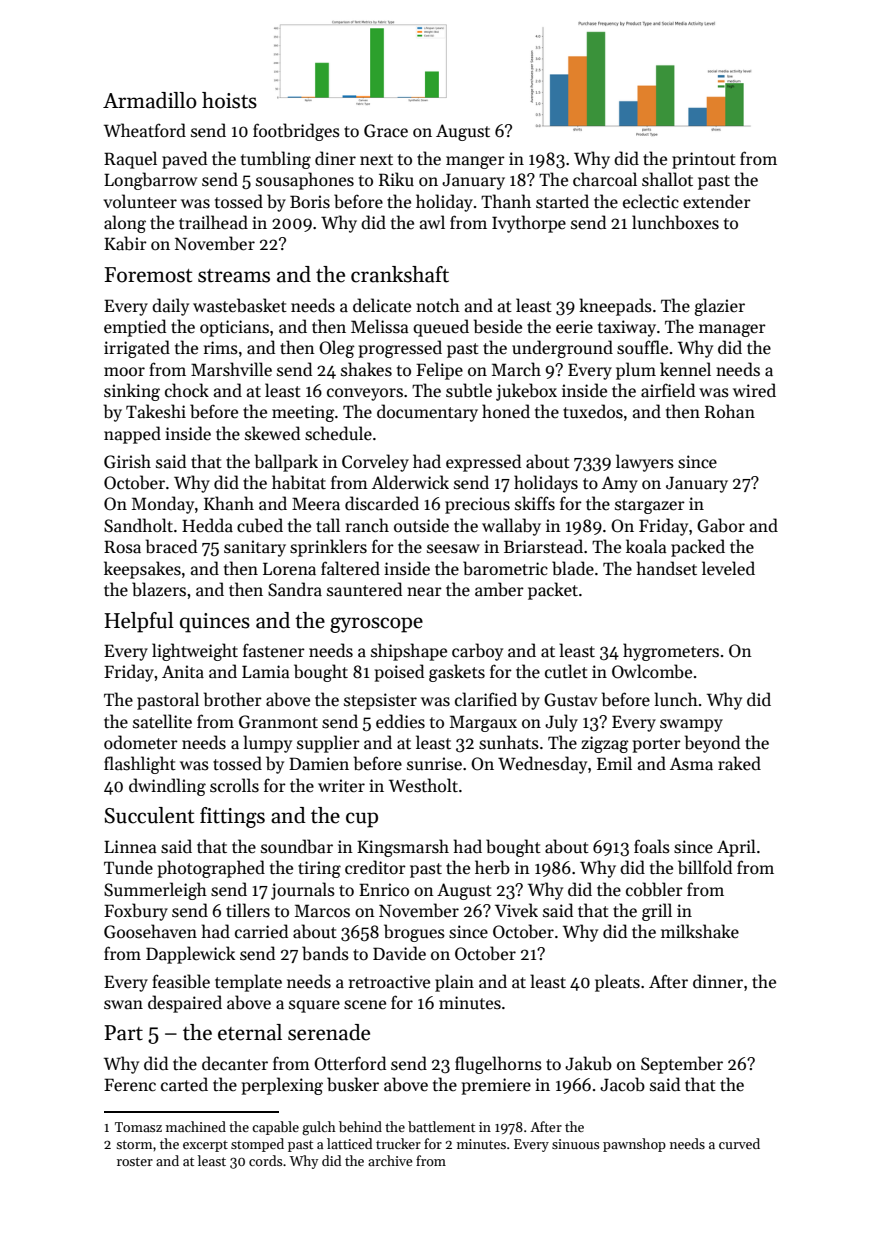 This image has width=884, height=1255. What do you see at coordinates (574, 327) in the image?
I see `eerie` at bounding box center [574, 327].
